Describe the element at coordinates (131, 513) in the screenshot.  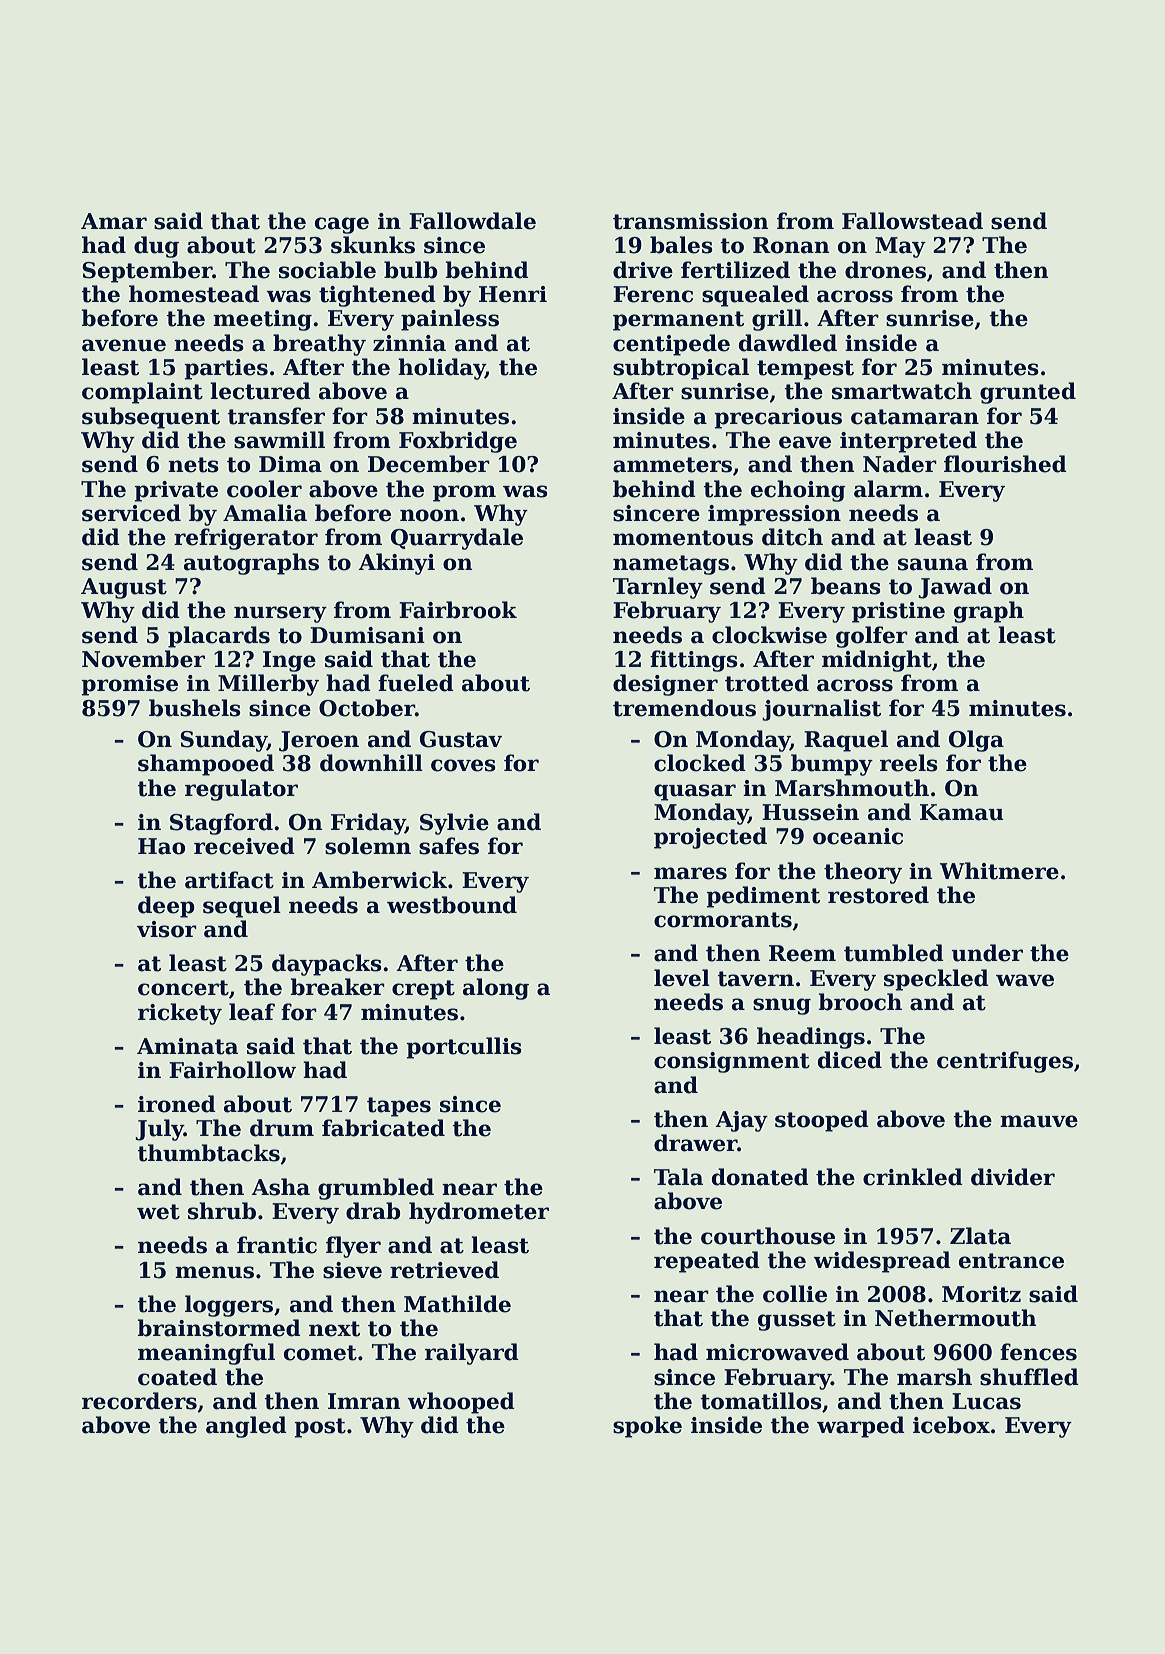
I see `serviced` at that location.
